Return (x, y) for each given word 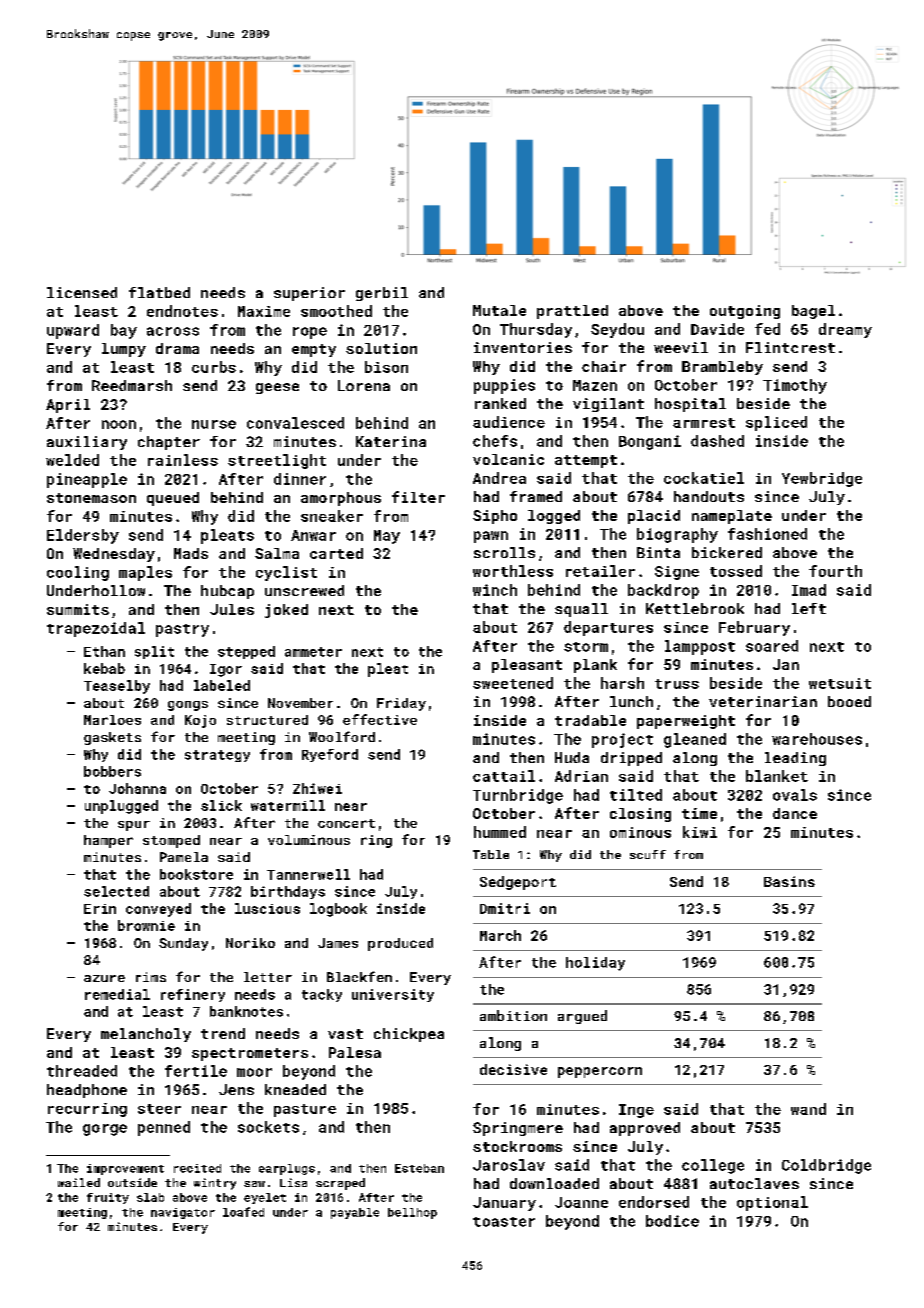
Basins (789, 881)
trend (223, 1033)
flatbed (159, 292)
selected (116, 891)
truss (677, 684)
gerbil (382, 294)
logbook (338, 910)
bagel (813, 312)
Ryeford (330, 755)
